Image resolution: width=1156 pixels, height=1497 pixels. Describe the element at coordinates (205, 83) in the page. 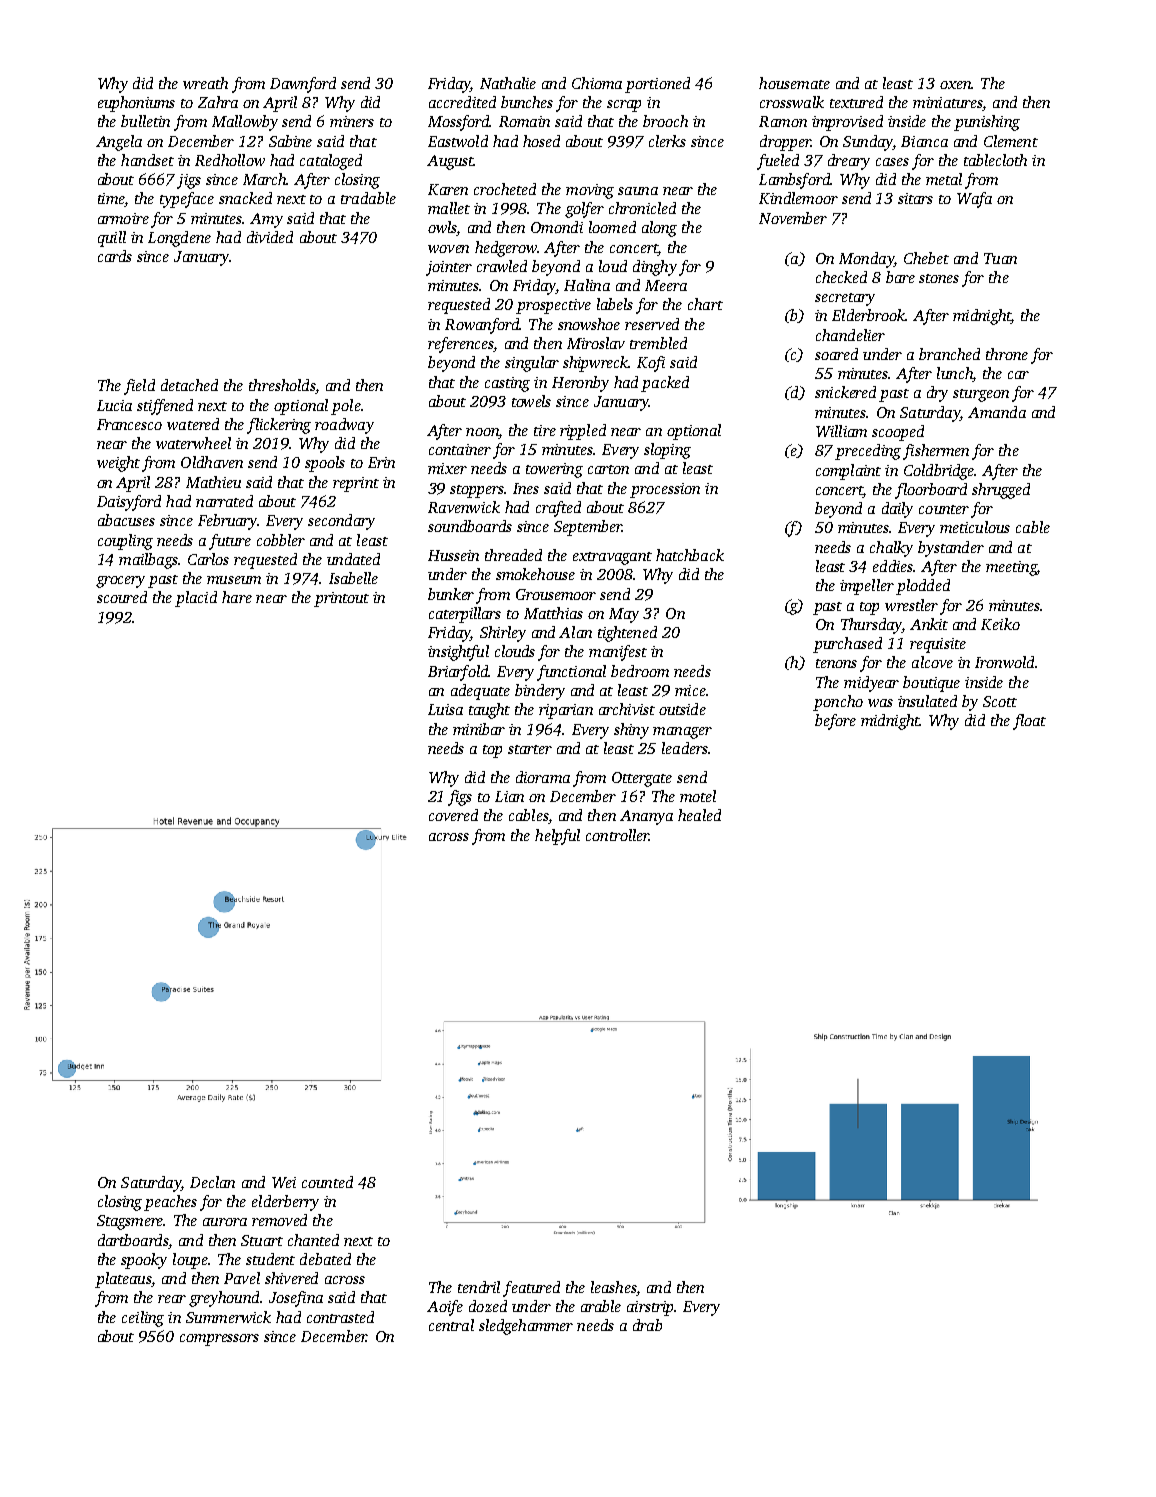

I see `wreath` at that location.
